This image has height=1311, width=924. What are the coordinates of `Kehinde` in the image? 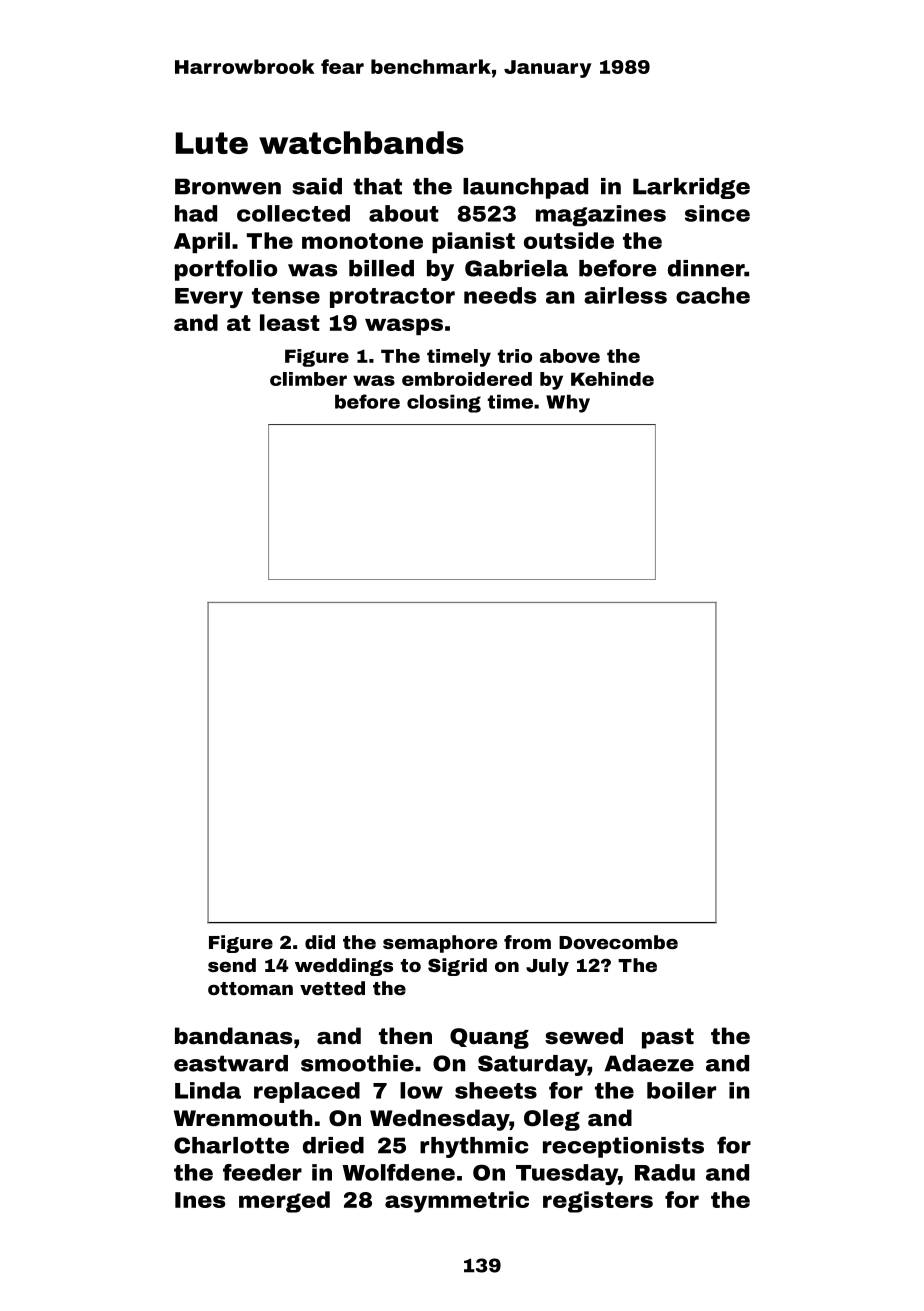 It's located at (612, 379).
